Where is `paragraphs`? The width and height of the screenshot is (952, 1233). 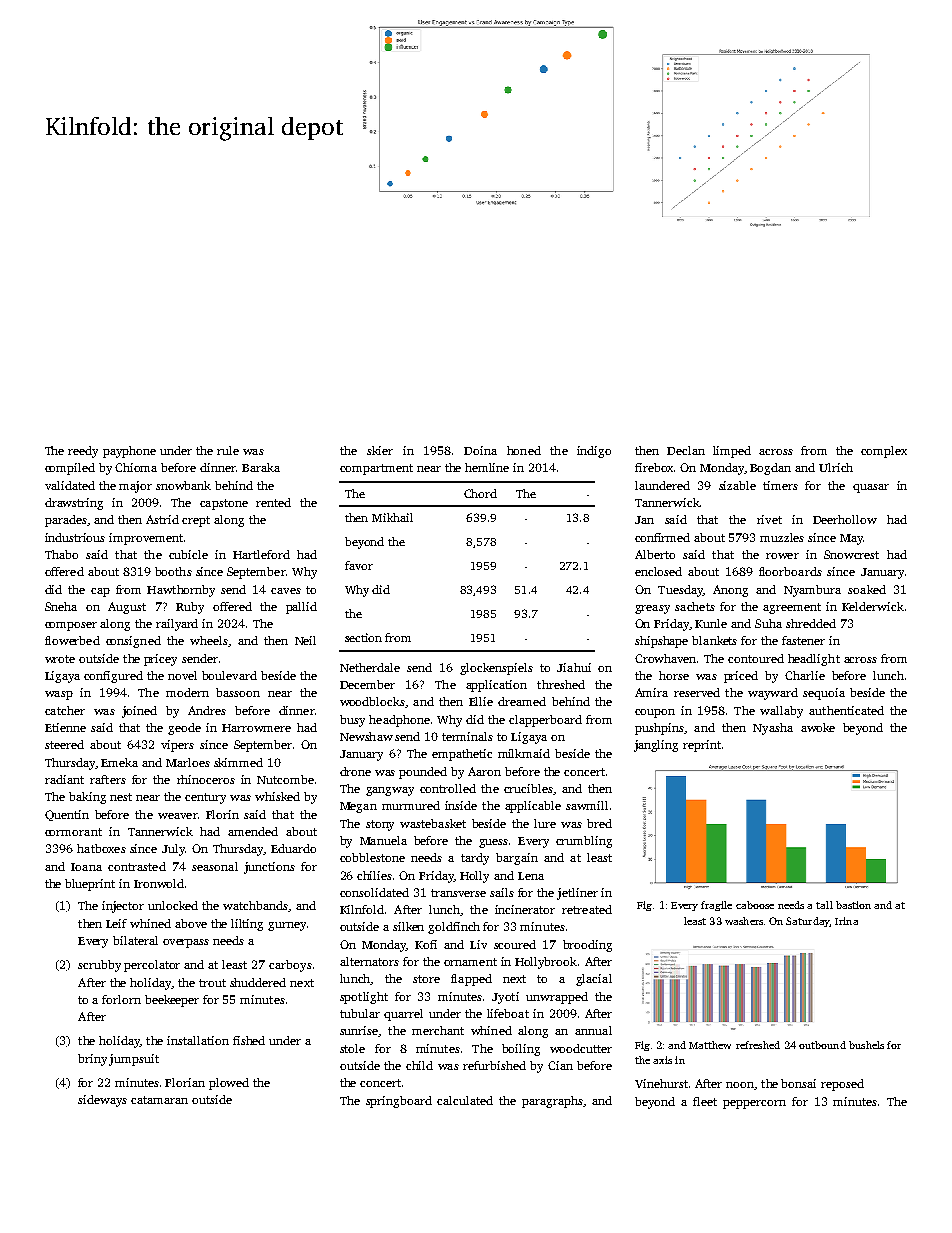
paragraphs is located at coordinates (552, 1102).
